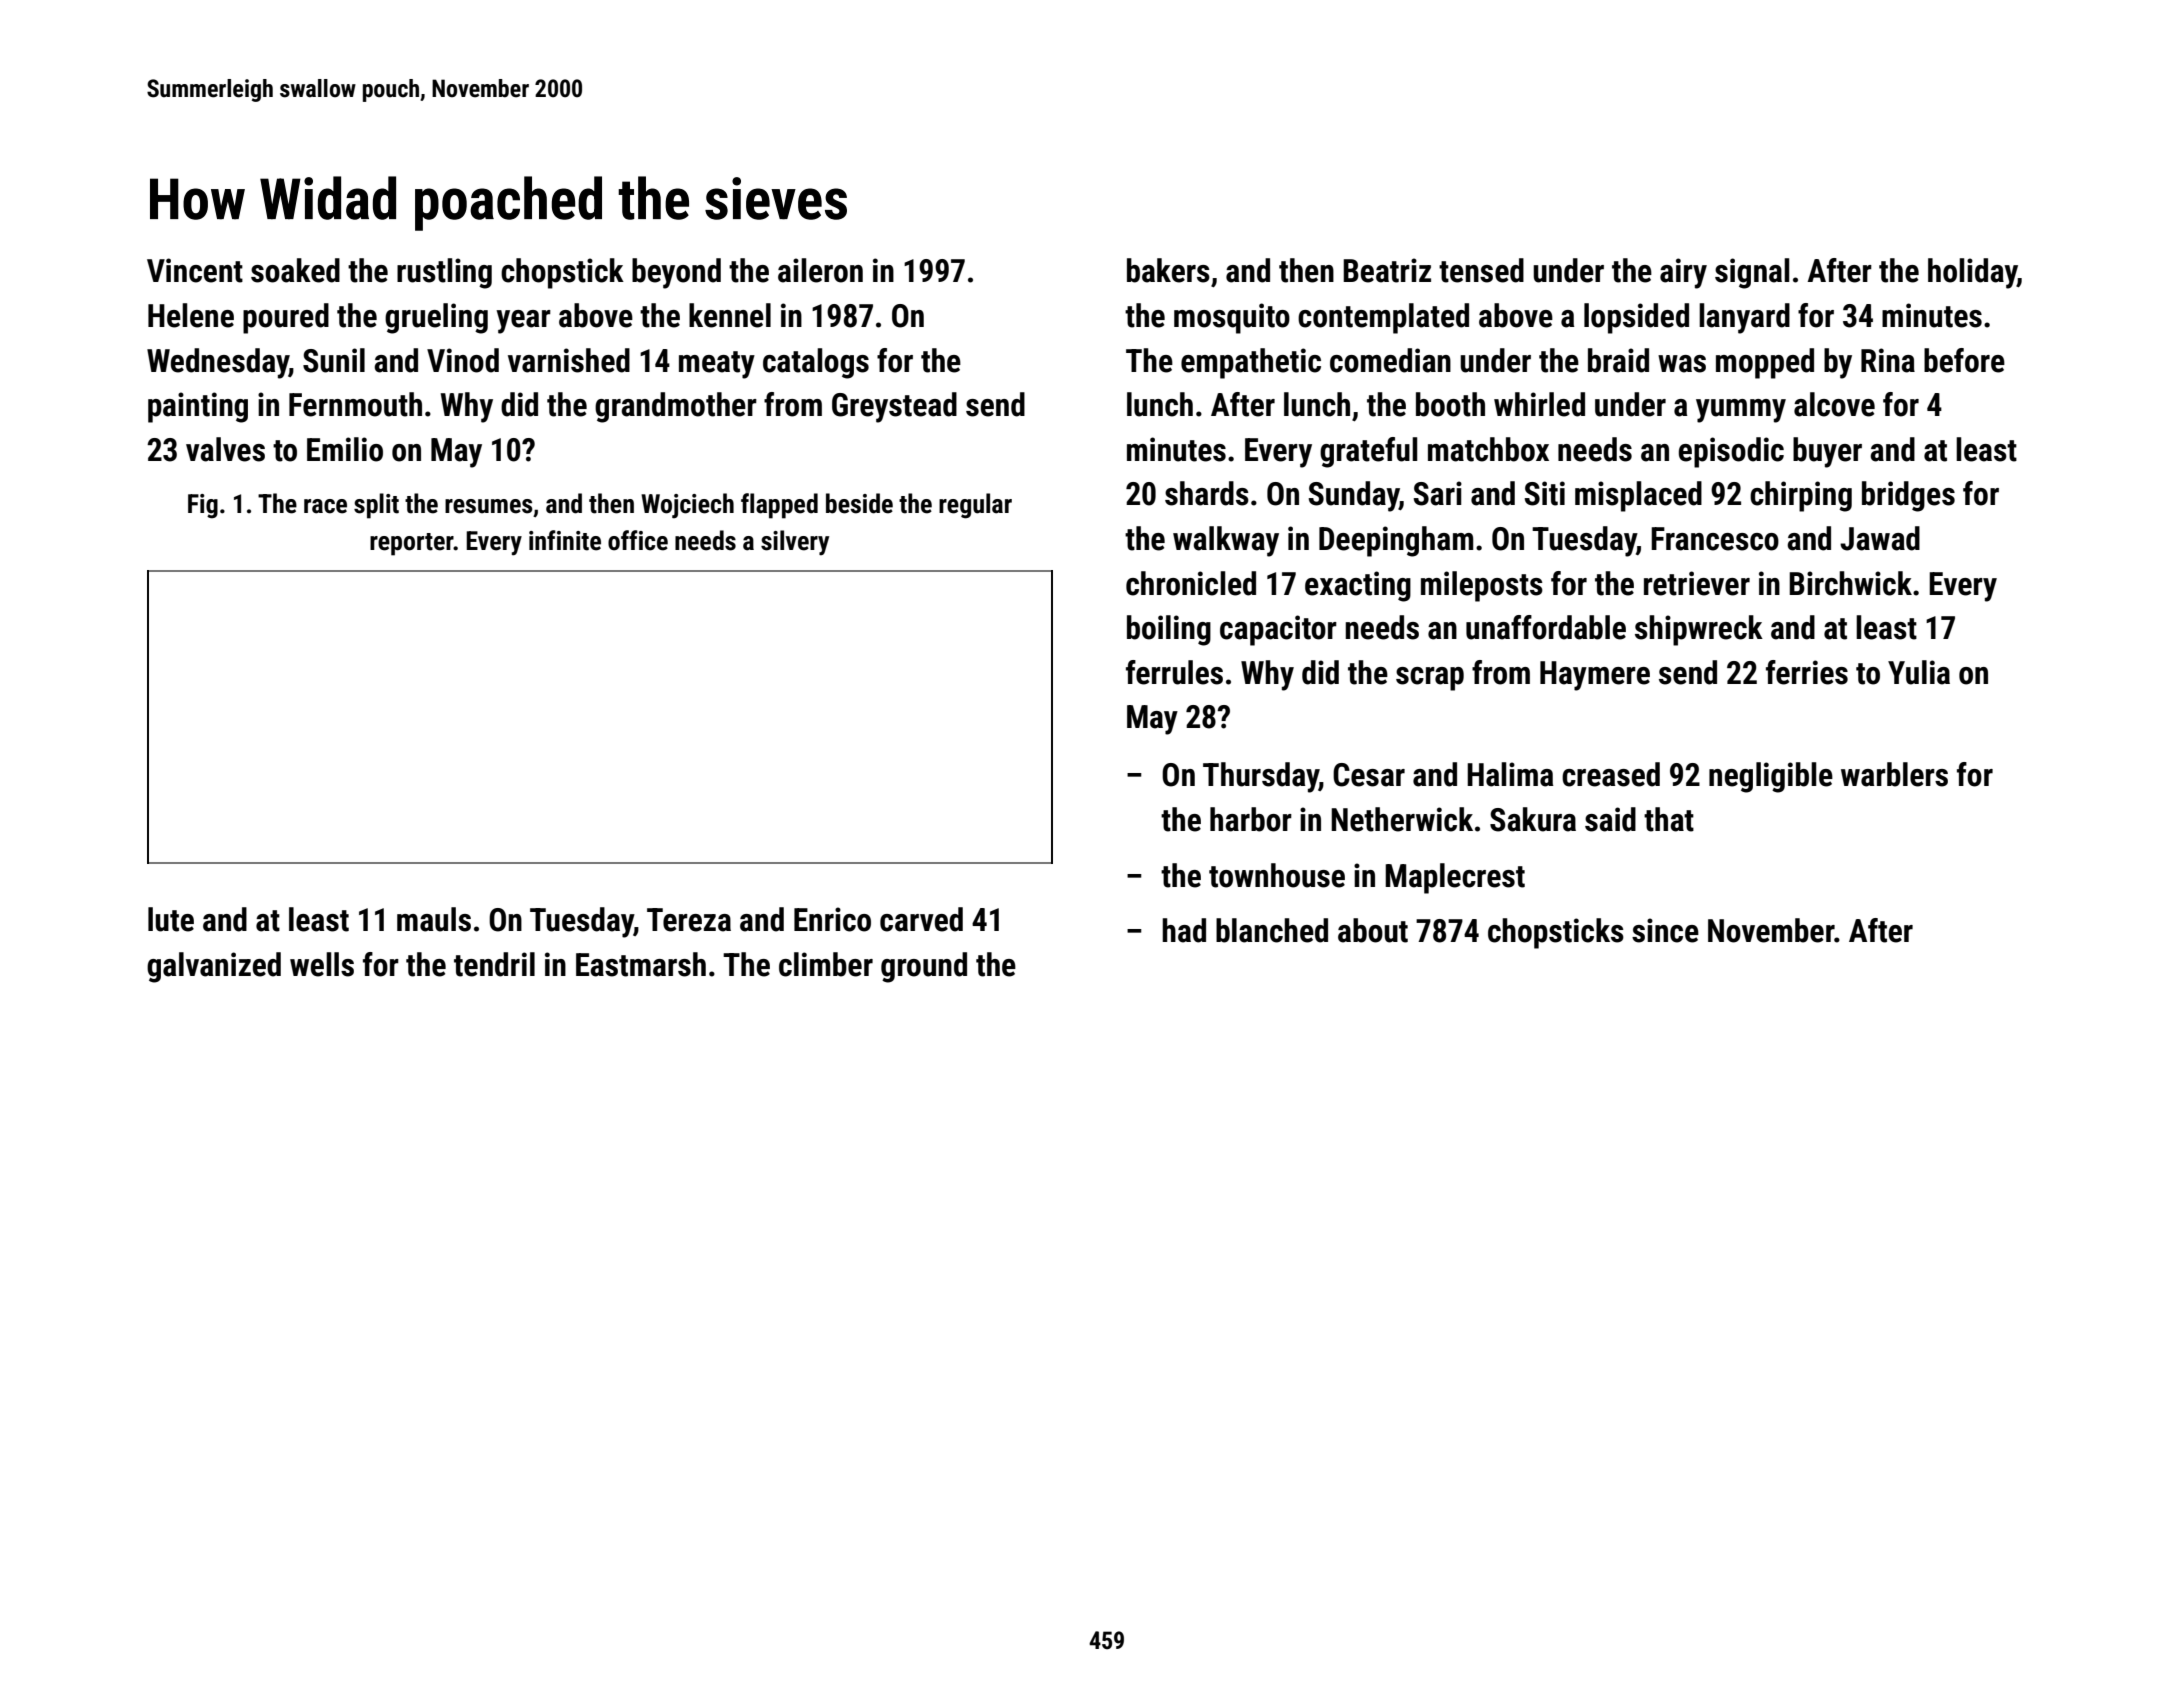 Image resolution: width=2178 pixels, height=1683 pixels. What do you see at coordinates (171, 919) in the screenshot?
I see `lute` at bounding box center [171, 919].
